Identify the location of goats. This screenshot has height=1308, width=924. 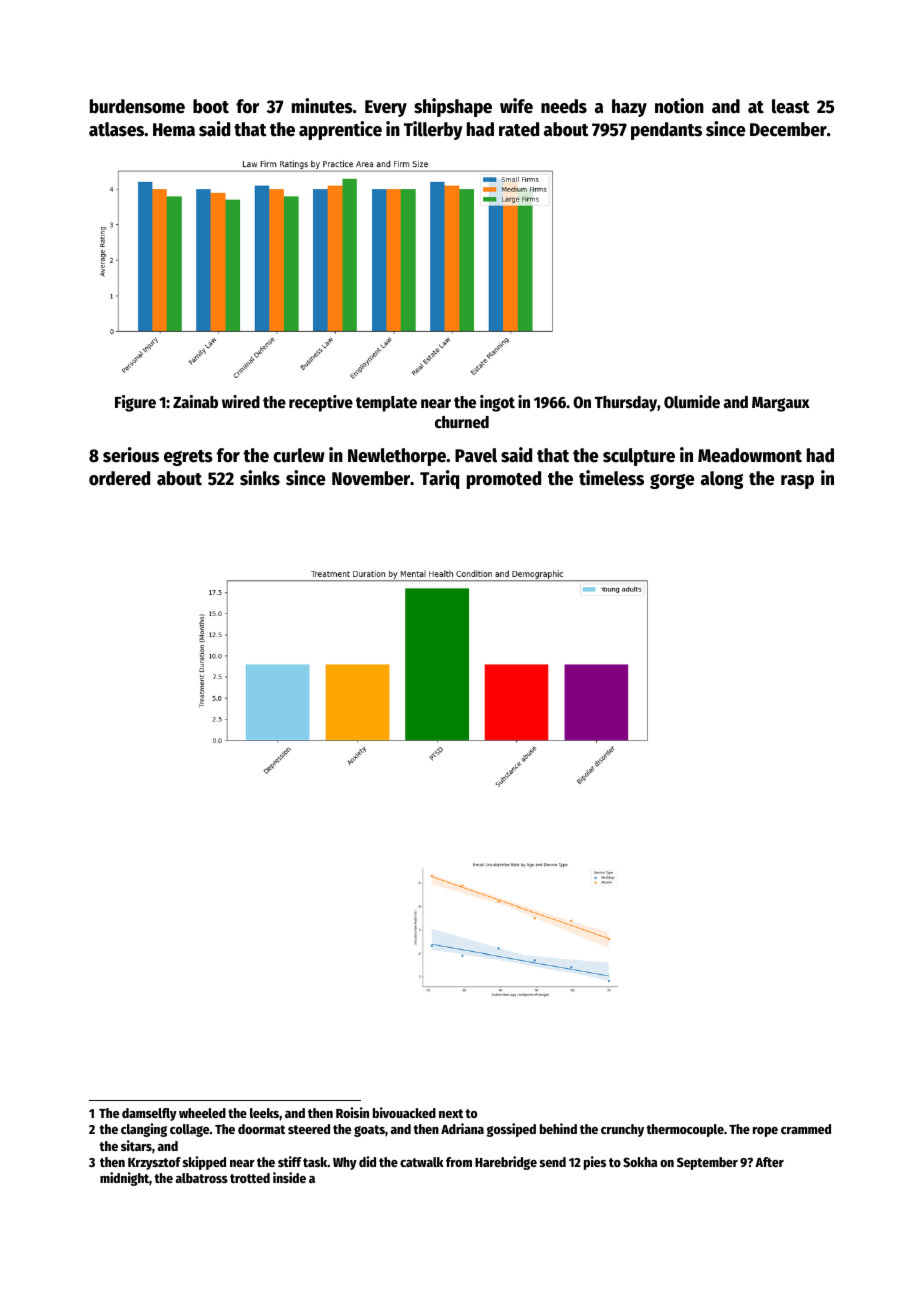
(369, 1131).
